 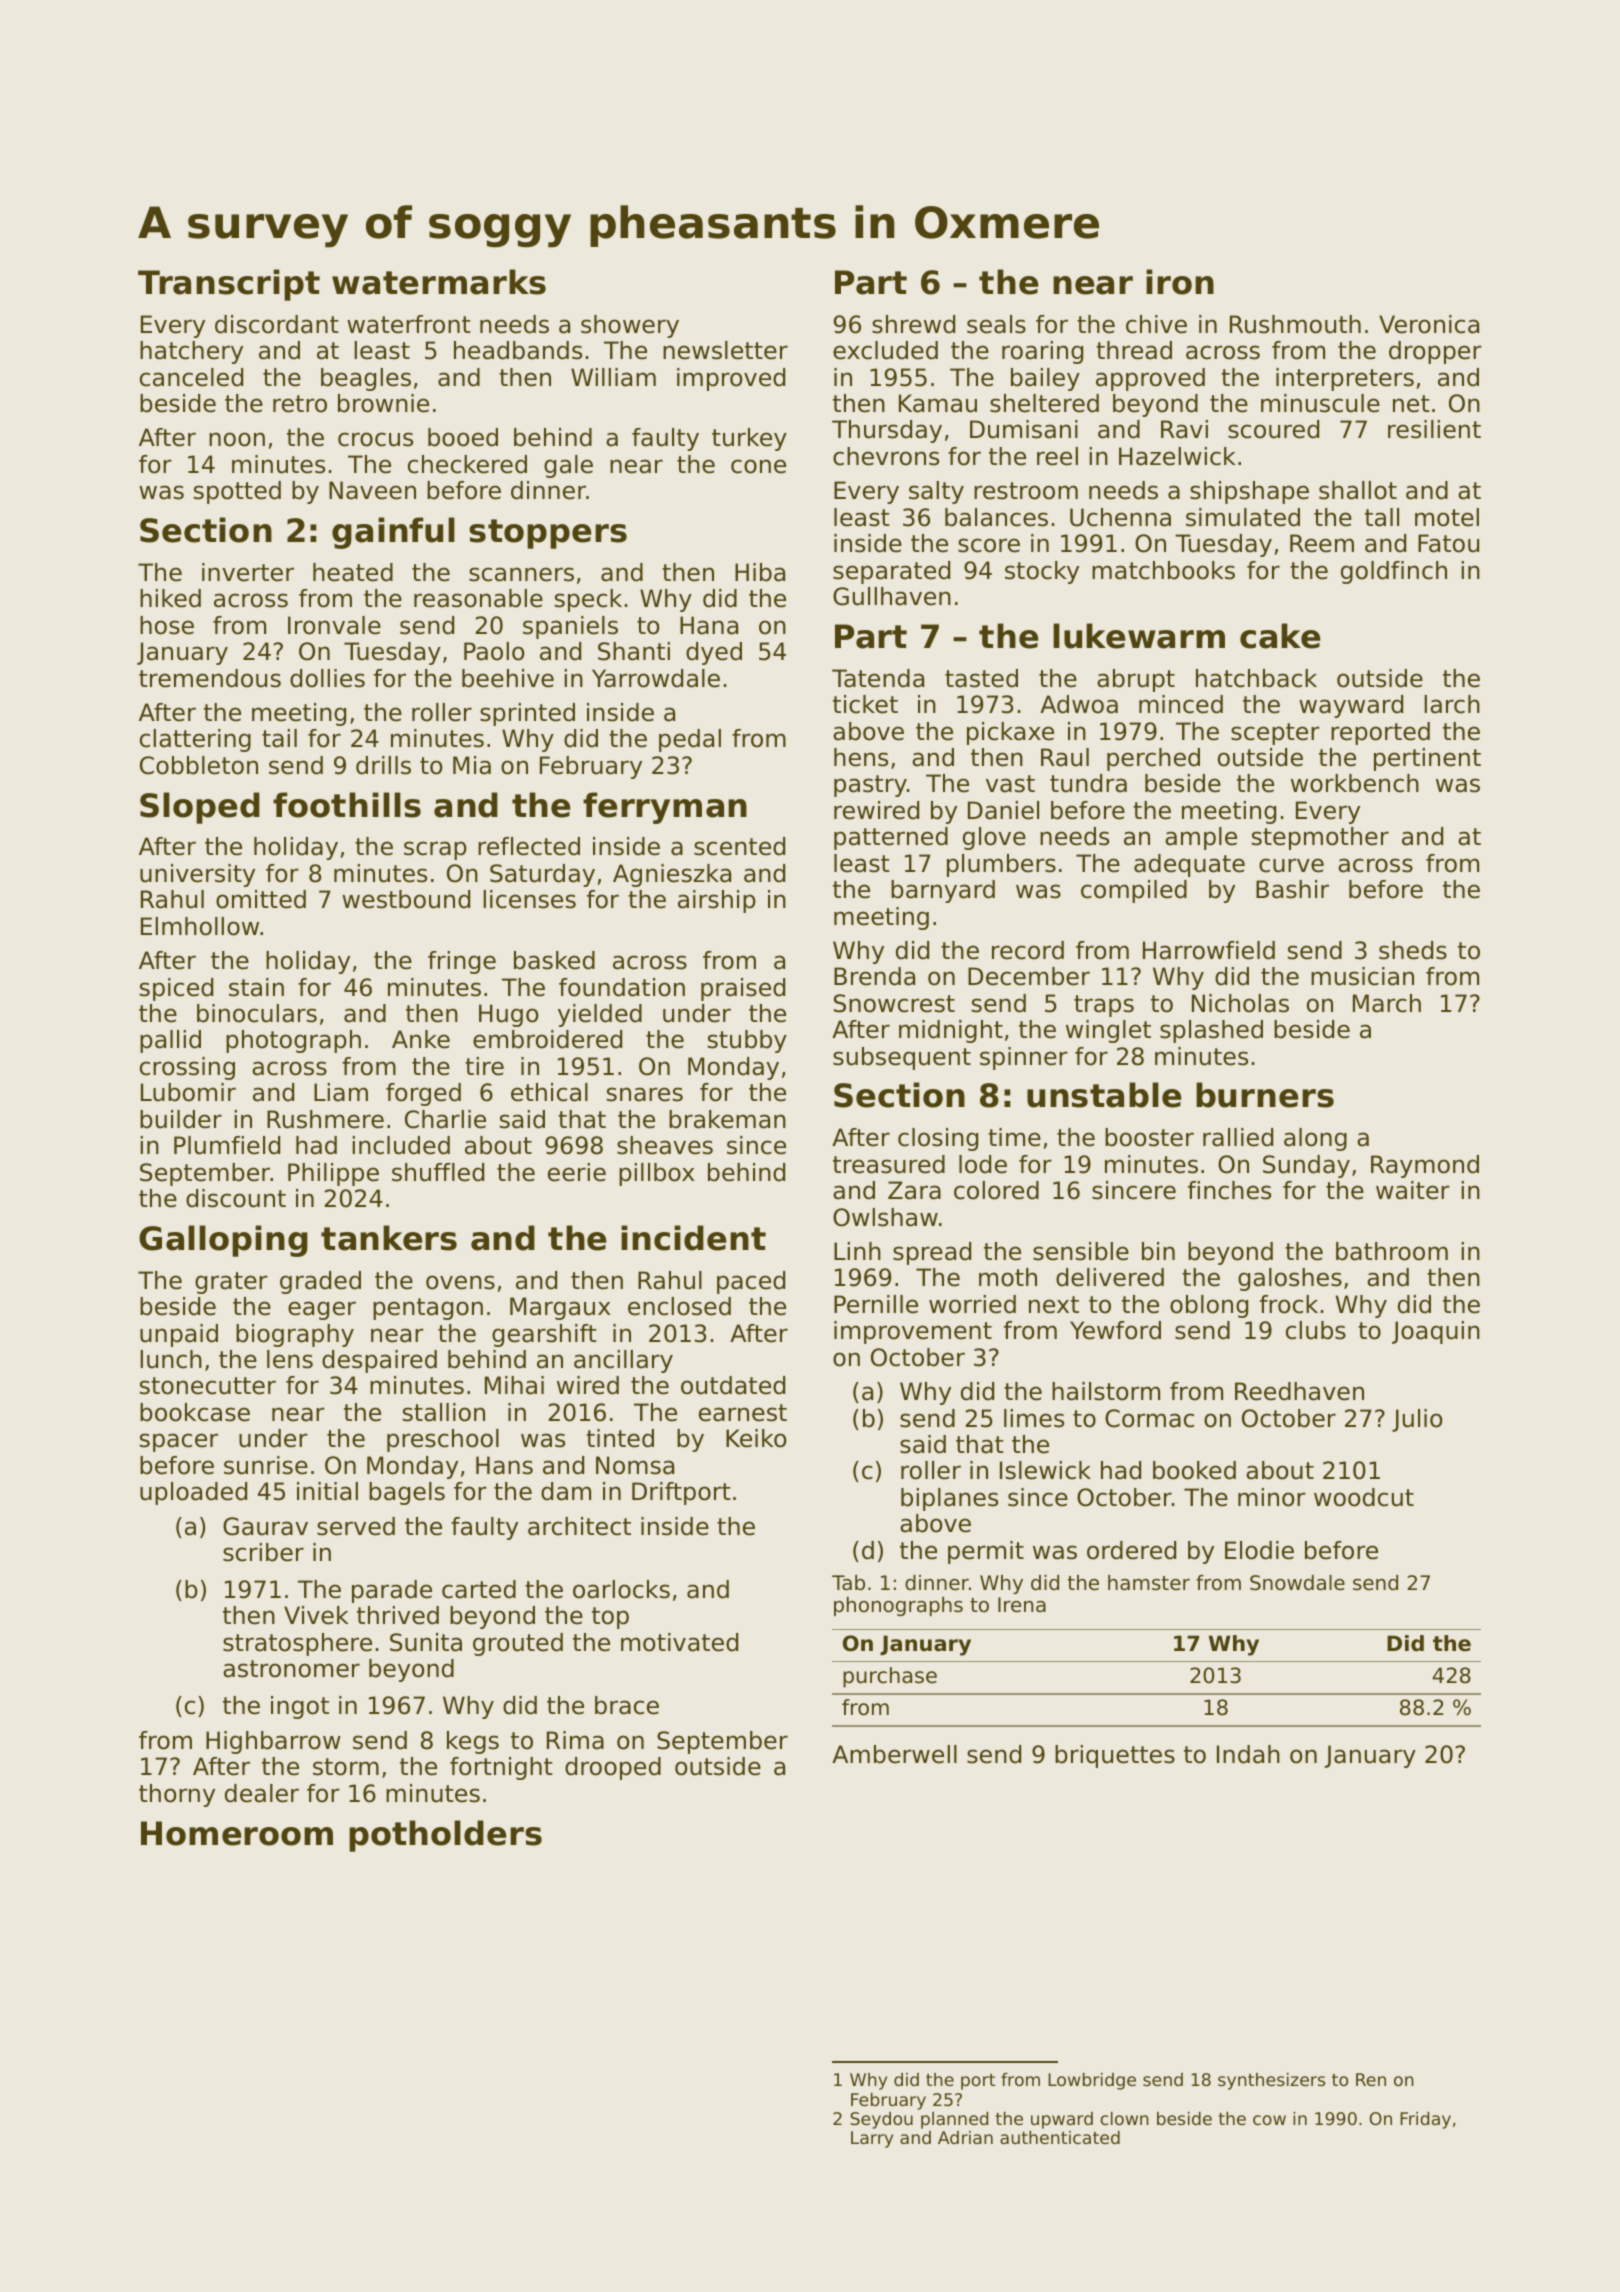 I want to click on Nicholas, so click(x=1240, y=1003).
